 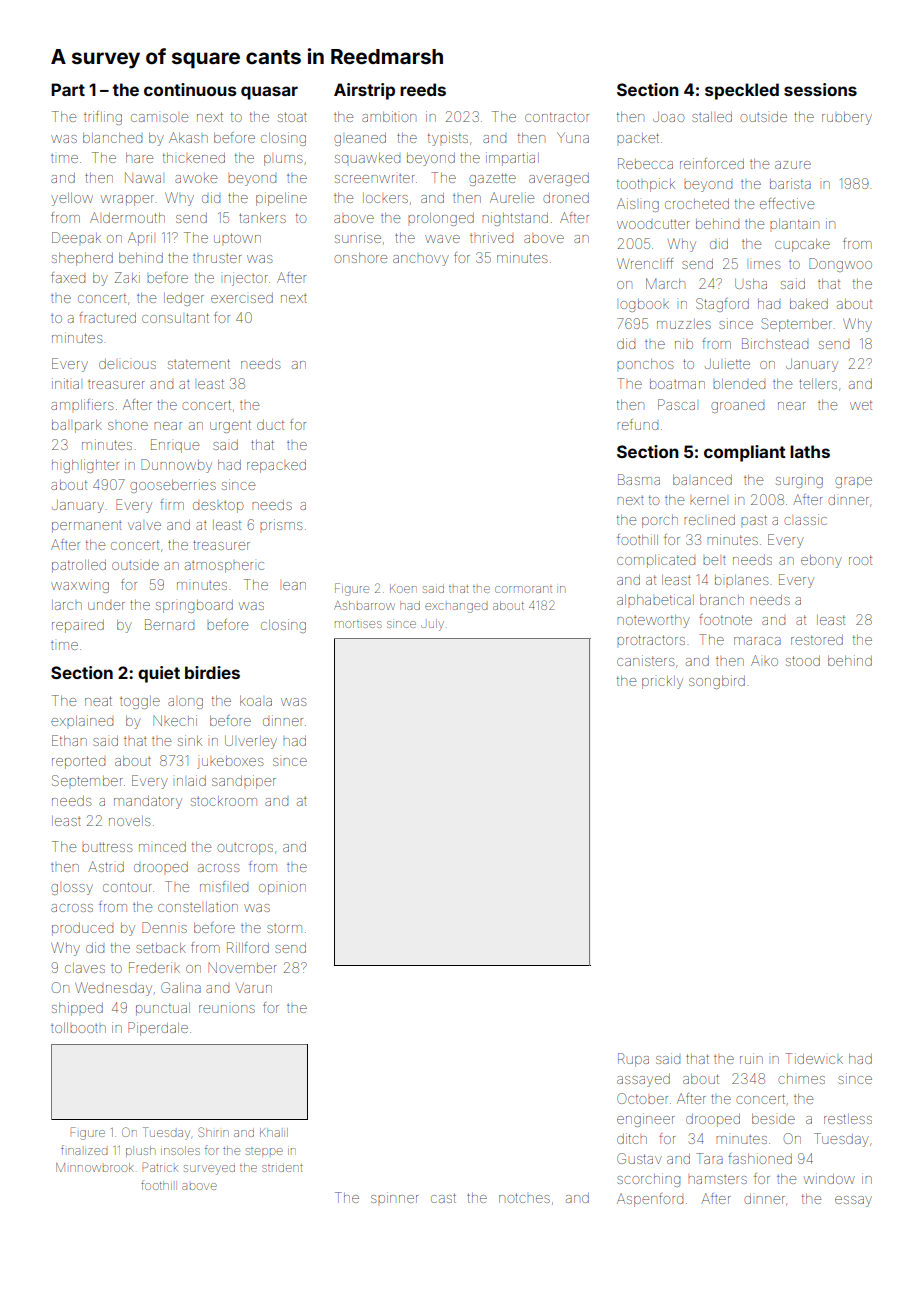 I want to click on speckled, so click(x=742, y=91).
